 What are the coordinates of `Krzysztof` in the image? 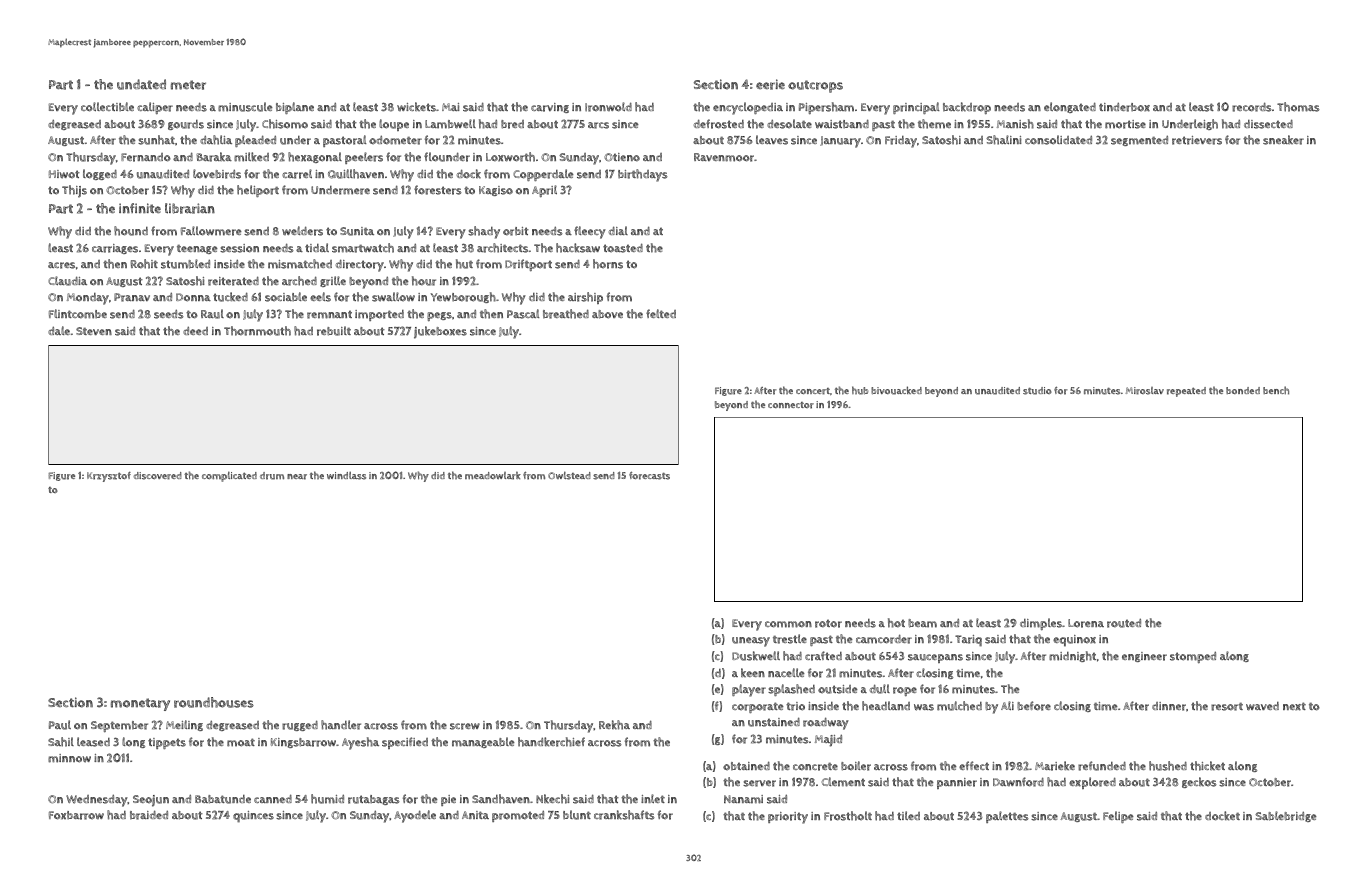 It's located at (109, 477).
